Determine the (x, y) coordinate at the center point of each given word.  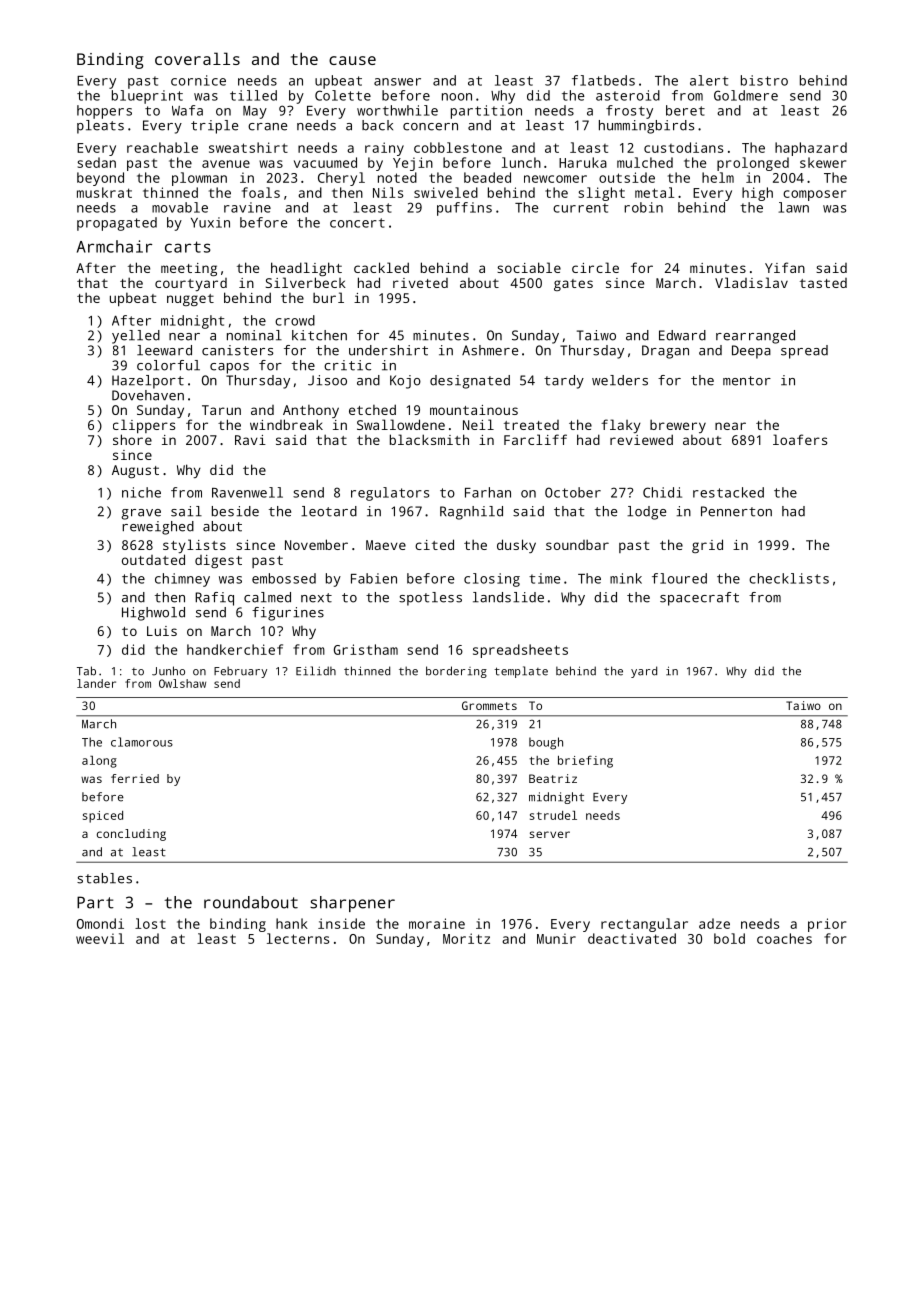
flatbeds (603, 80)
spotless (430, 599)
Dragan (665, 352)
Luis (162, 631)
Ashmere (490, 350)
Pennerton (736, 511)
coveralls (197, 58)
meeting (189, 269)
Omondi (100, 923)
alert (709, 80)
